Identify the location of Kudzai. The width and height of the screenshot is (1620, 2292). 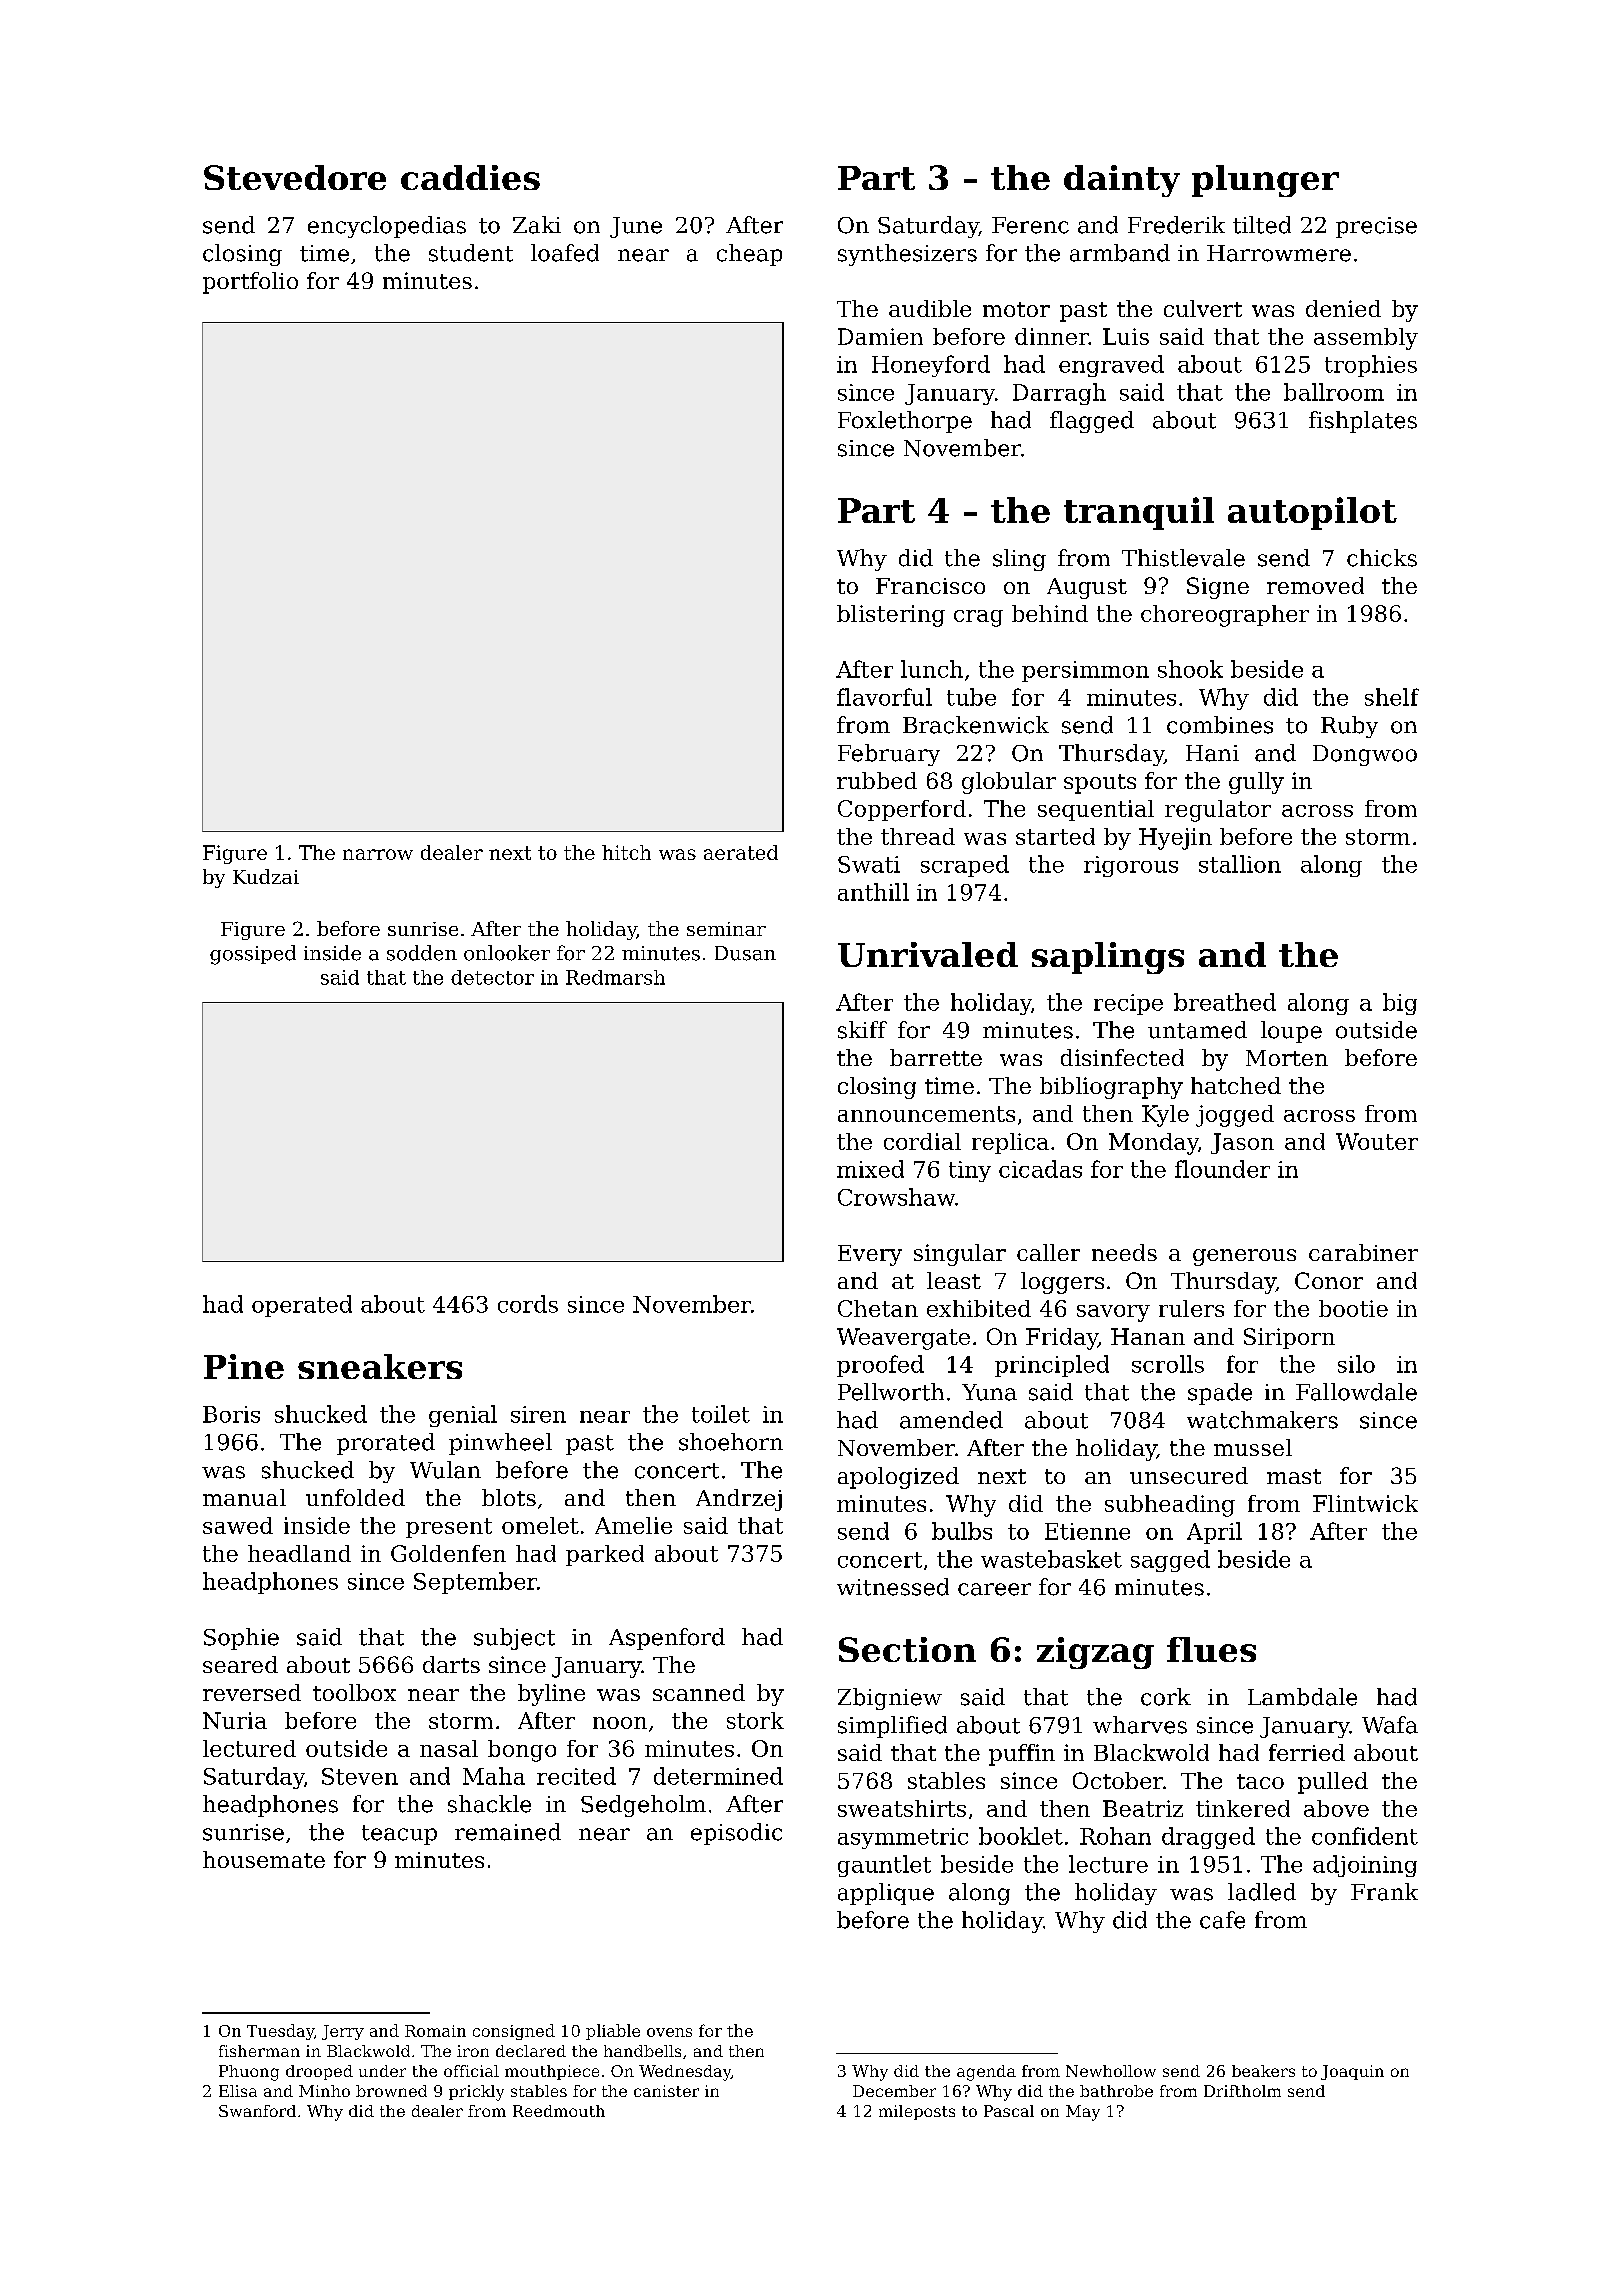
(266, 876).
